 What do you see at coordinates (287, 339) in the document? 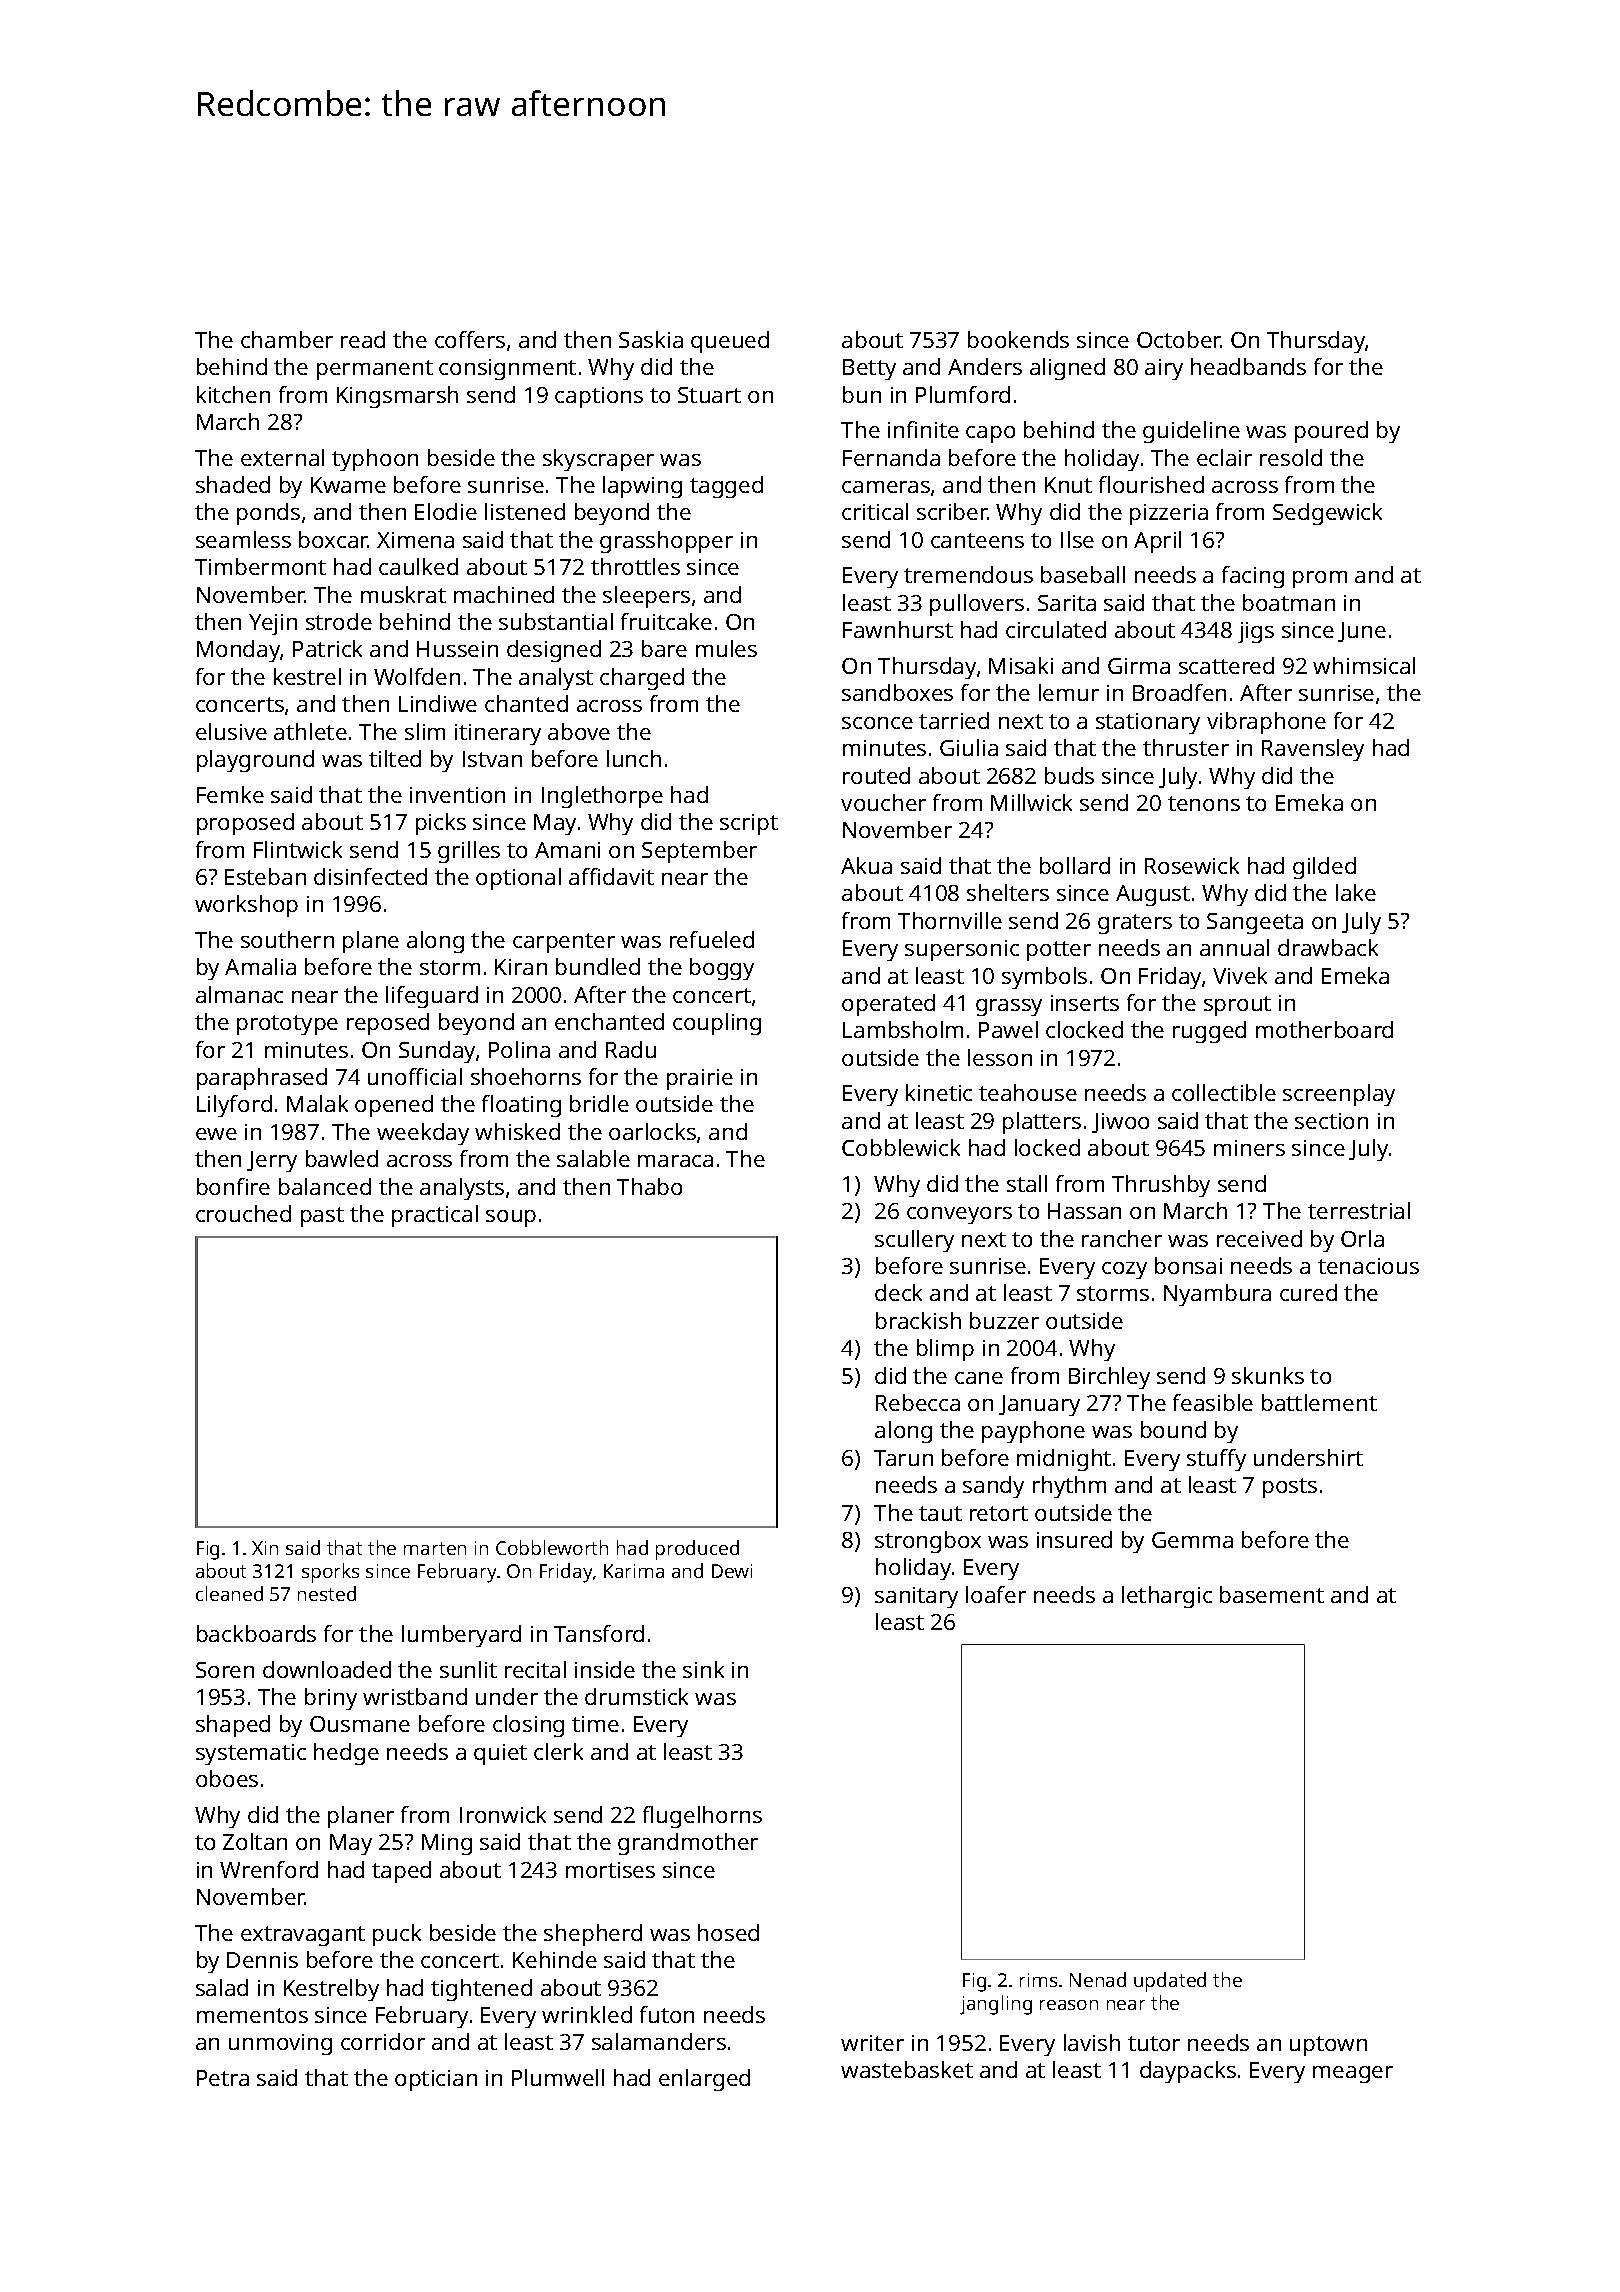
I see `chamber` at bounding box center [287, 339].
